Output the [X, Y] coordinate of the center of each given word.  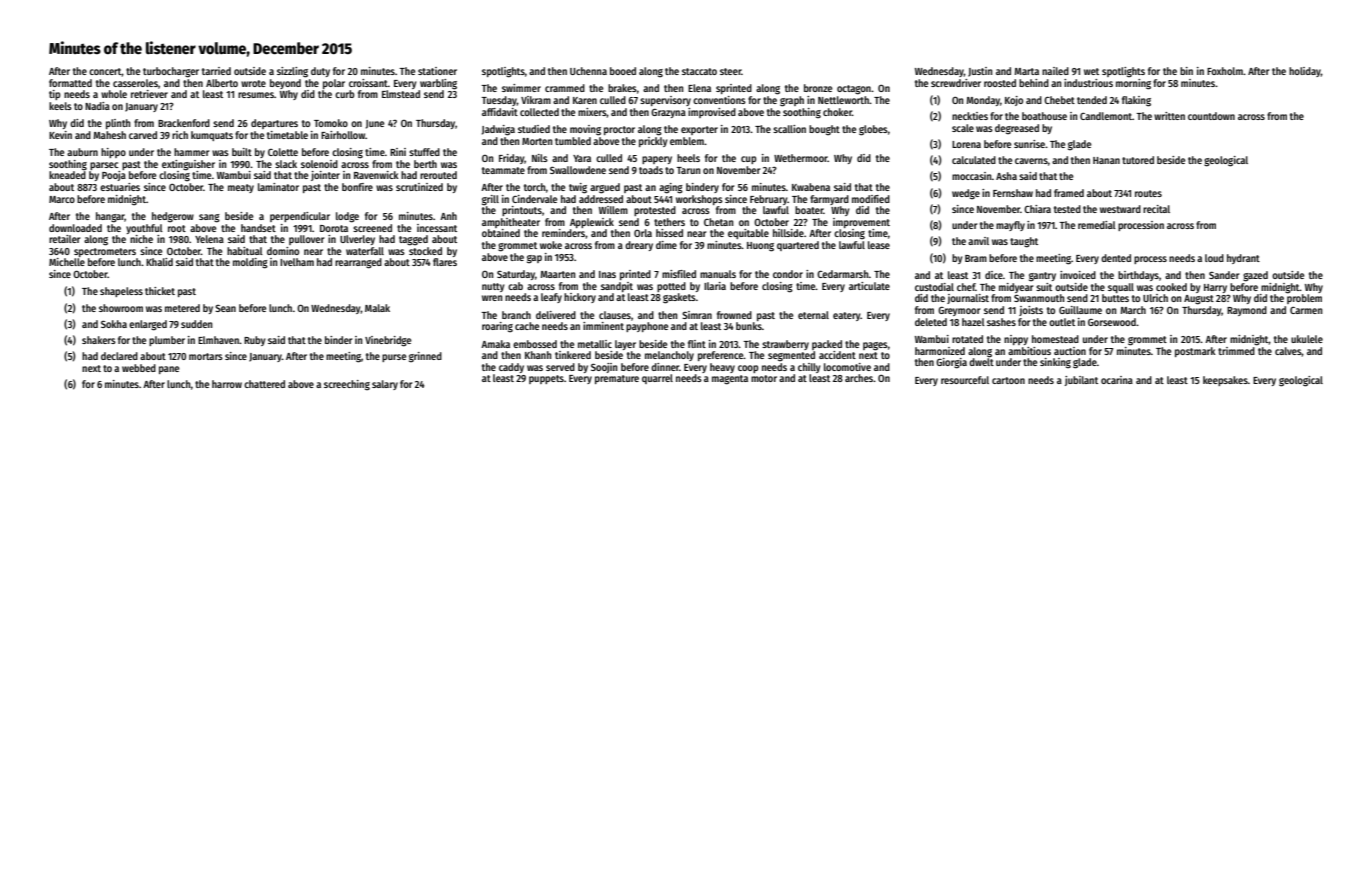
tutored [1138, 160]
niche [141, 239]
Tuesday [499, 101]
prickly [653, 142]
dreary [639, 246]
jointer [325, 176]
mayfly [1010, 226]
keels [60, 106]
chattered [264, 384]
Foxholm [1225, 71]
